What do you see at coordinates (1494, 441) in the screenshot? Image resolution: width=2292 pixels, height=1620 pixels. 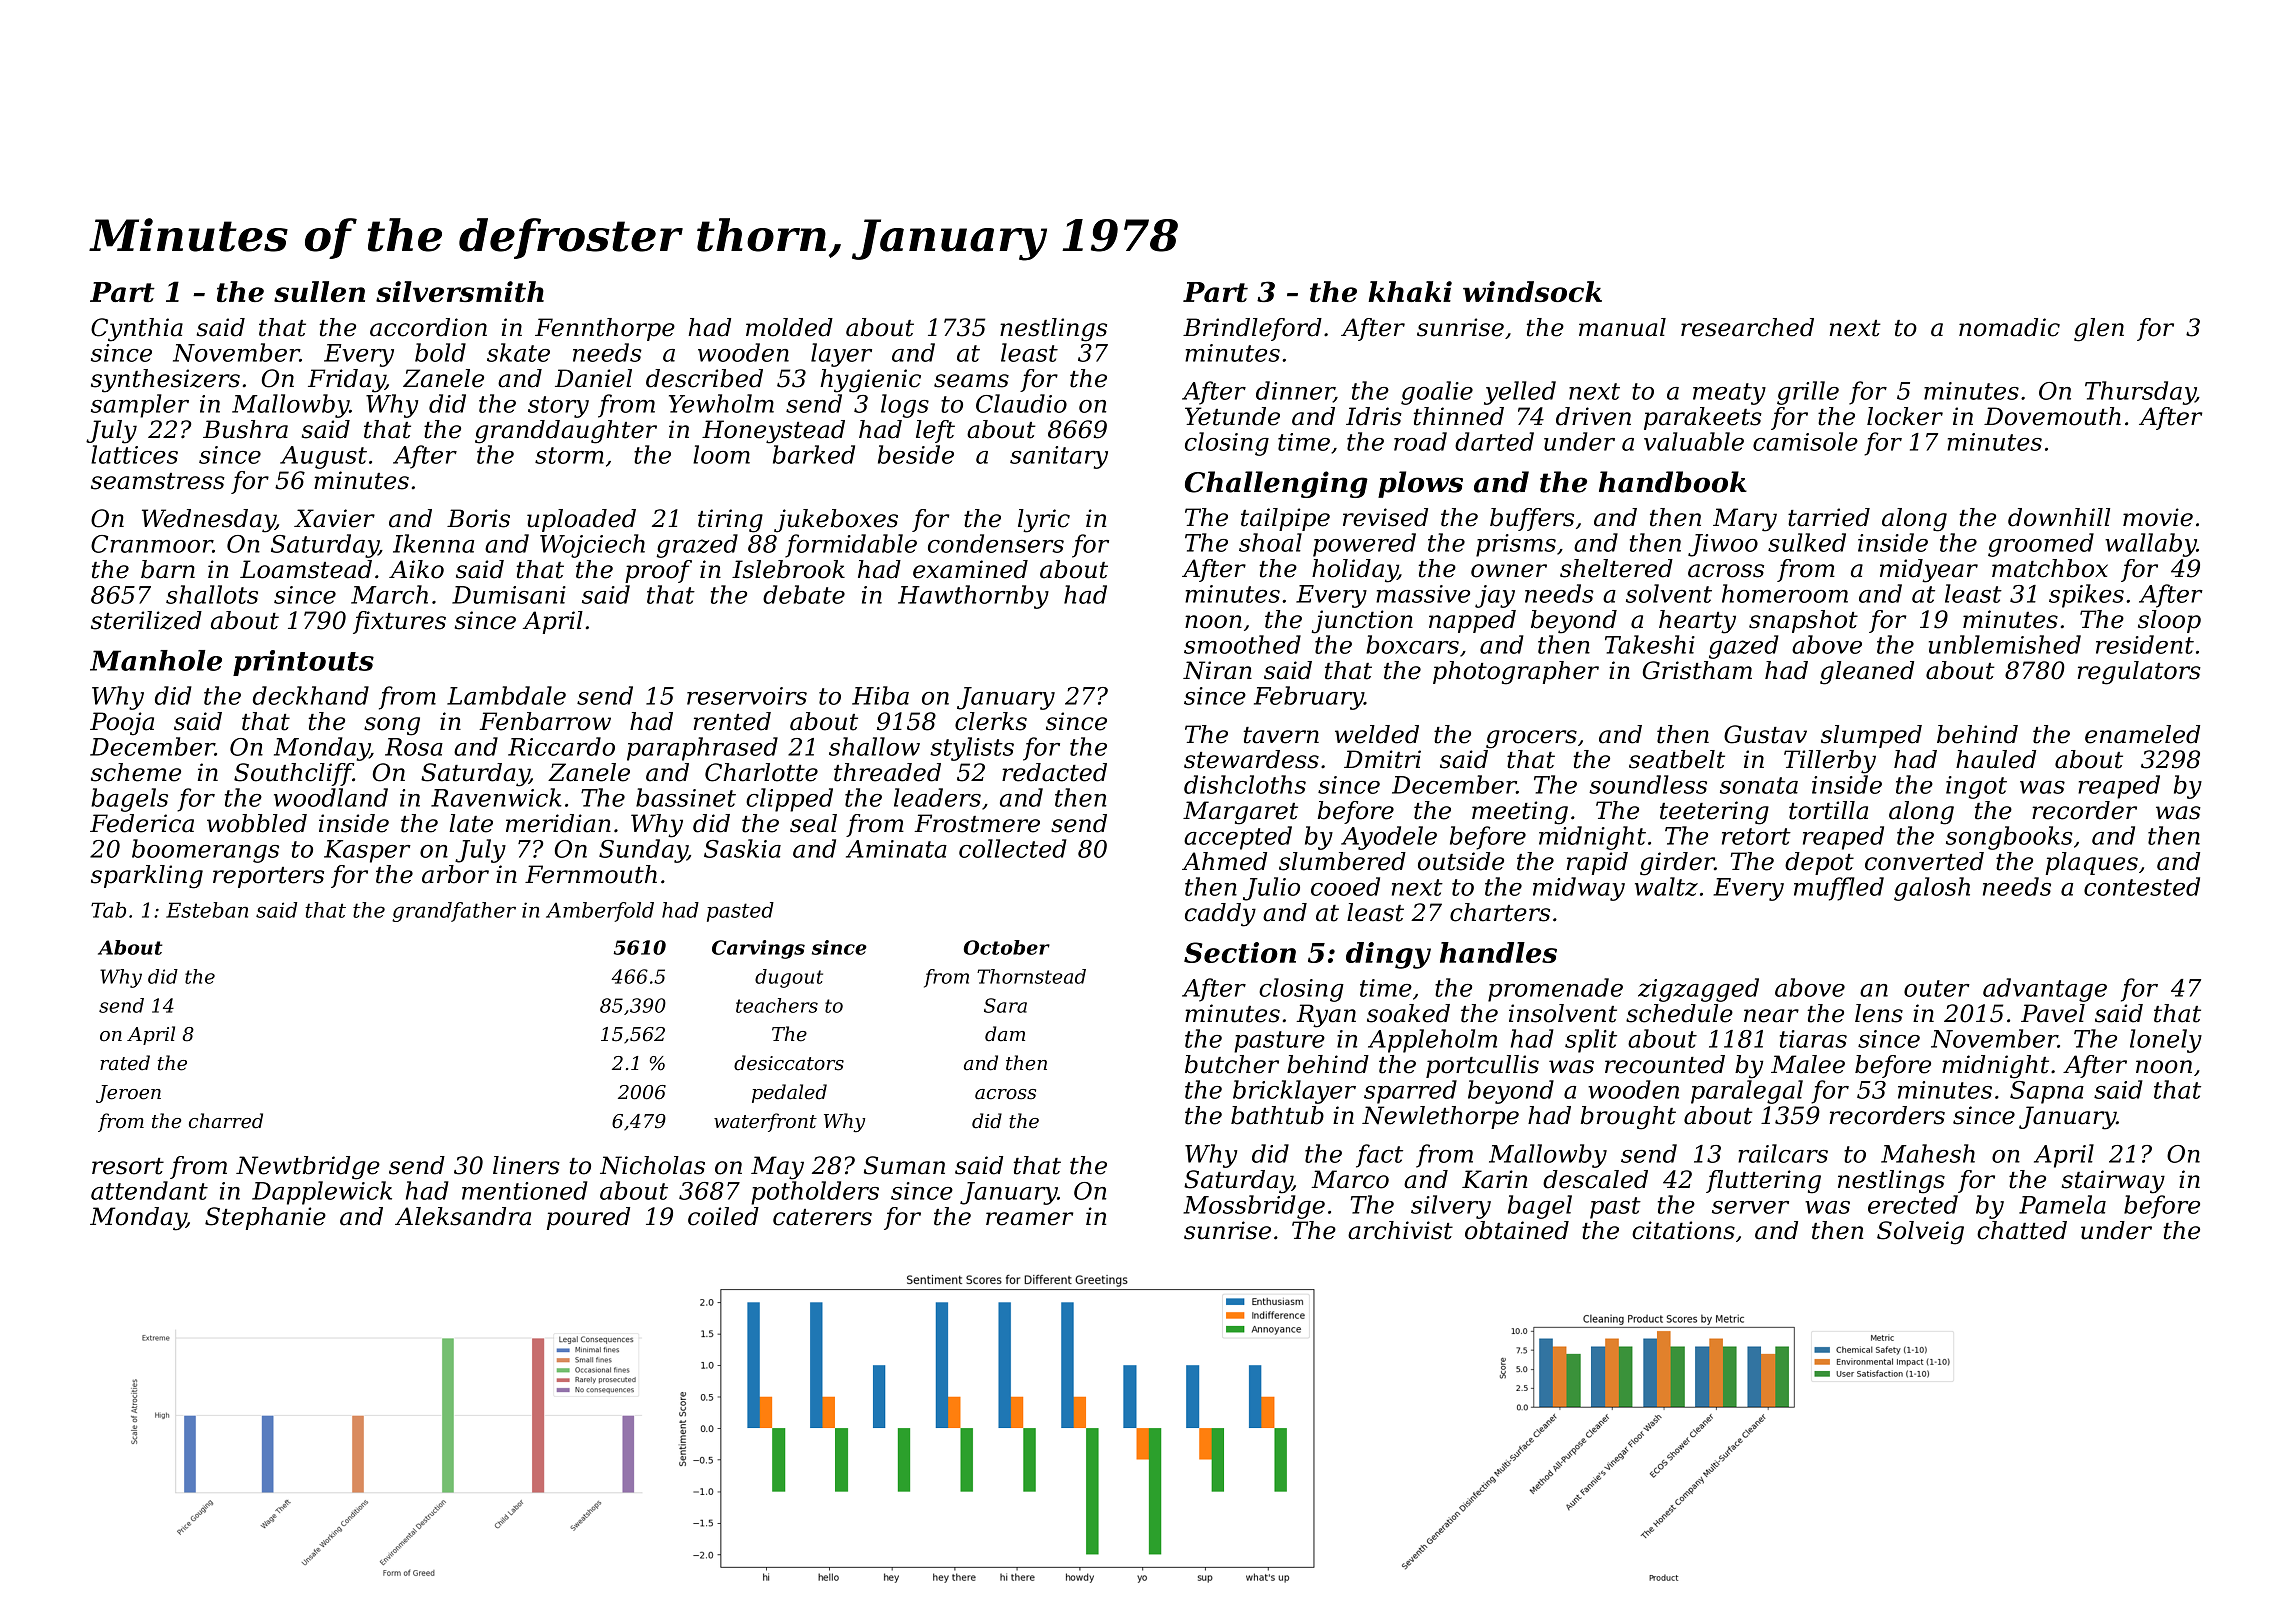 I see `darted` at bounding box center [1494, 441].
